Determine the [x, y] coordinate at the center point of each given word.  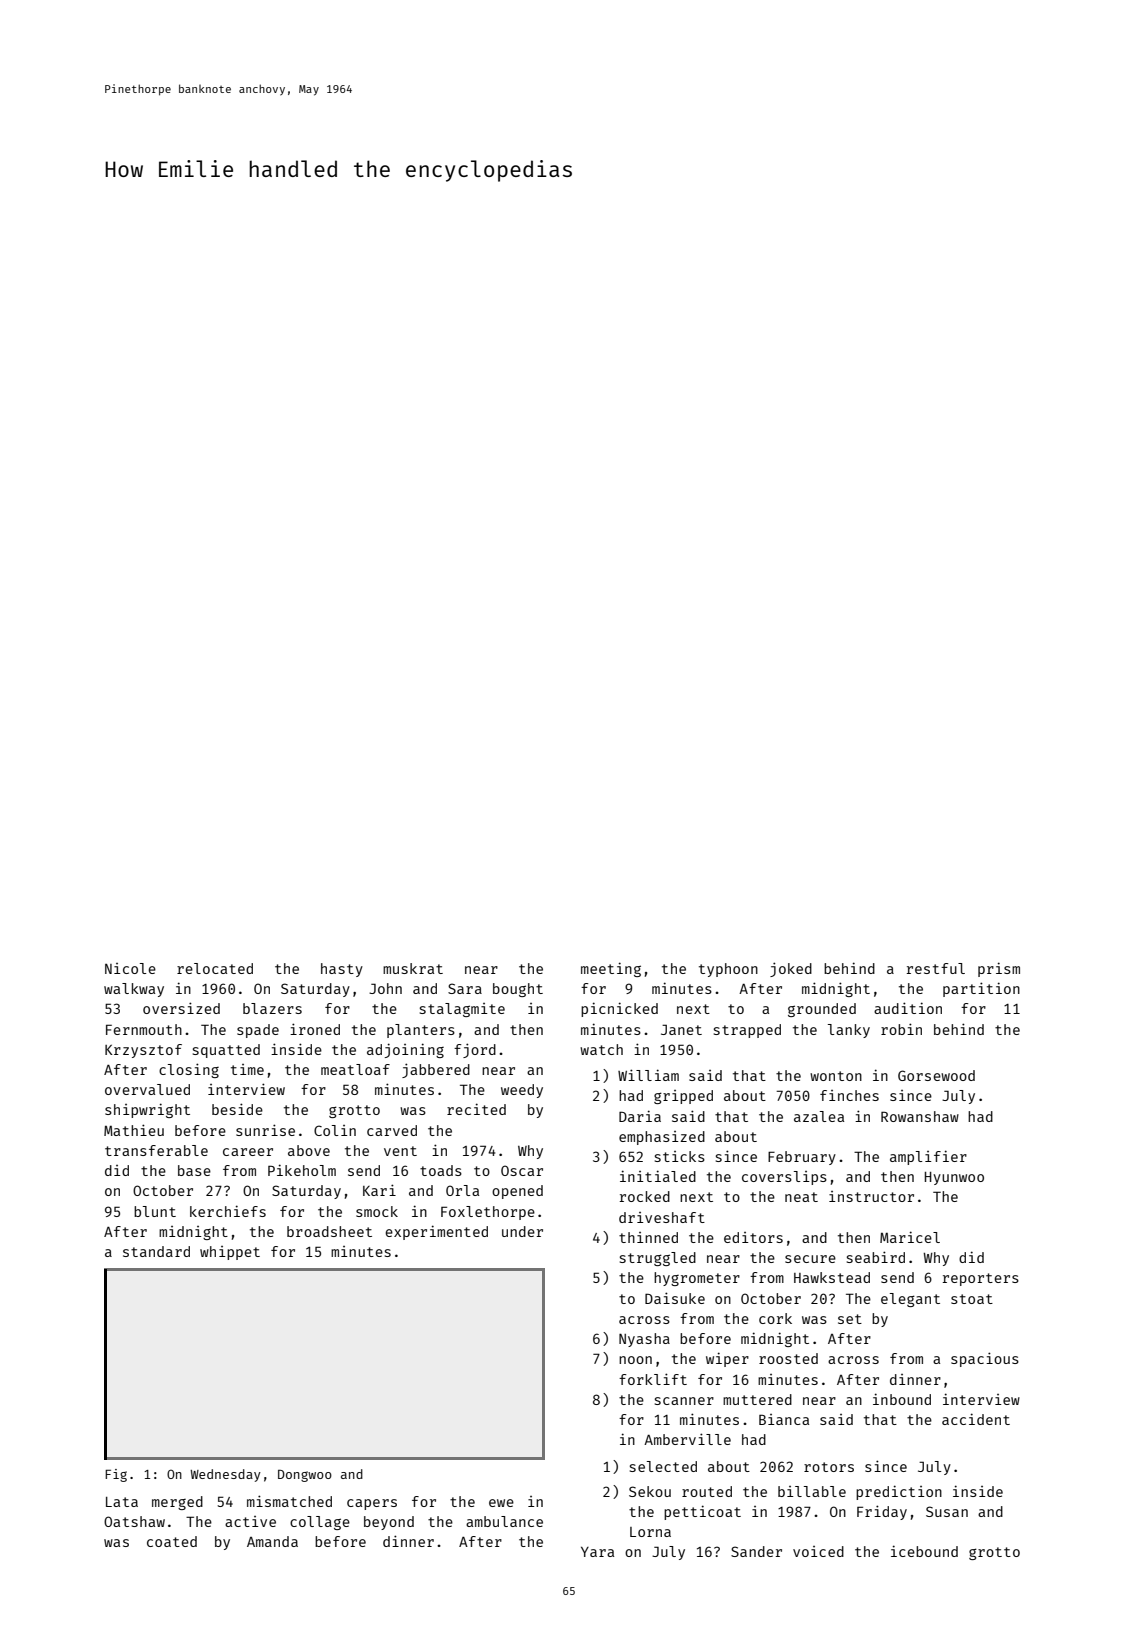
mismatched [289, 1501]
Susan [947, 1511]
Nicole [130, 968]
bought [518, 990]
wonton [836, 1076]
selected [663, 1466]
